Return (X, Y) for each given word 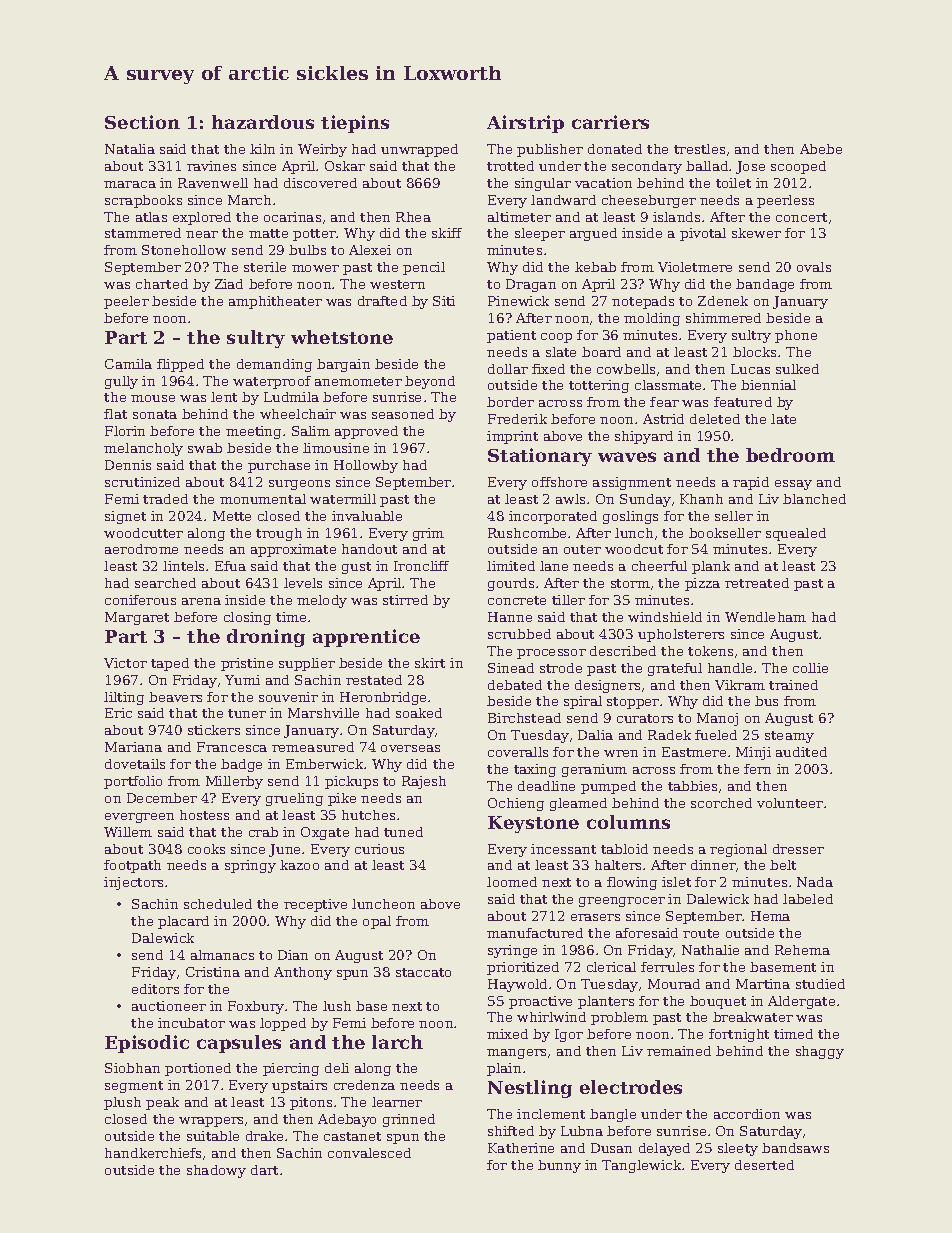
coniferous (140, 600)
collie (810, 668)
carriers (610, 122)
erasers (595, 917)
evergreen (139, 818)
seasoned (403, 414)
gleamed (578, 804)
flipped (180, 365)
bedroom (790, 455)
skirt (430, 663)
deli (337, 1068)
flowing (632, 883)
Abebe (821, 149)
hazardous (263, 122)
